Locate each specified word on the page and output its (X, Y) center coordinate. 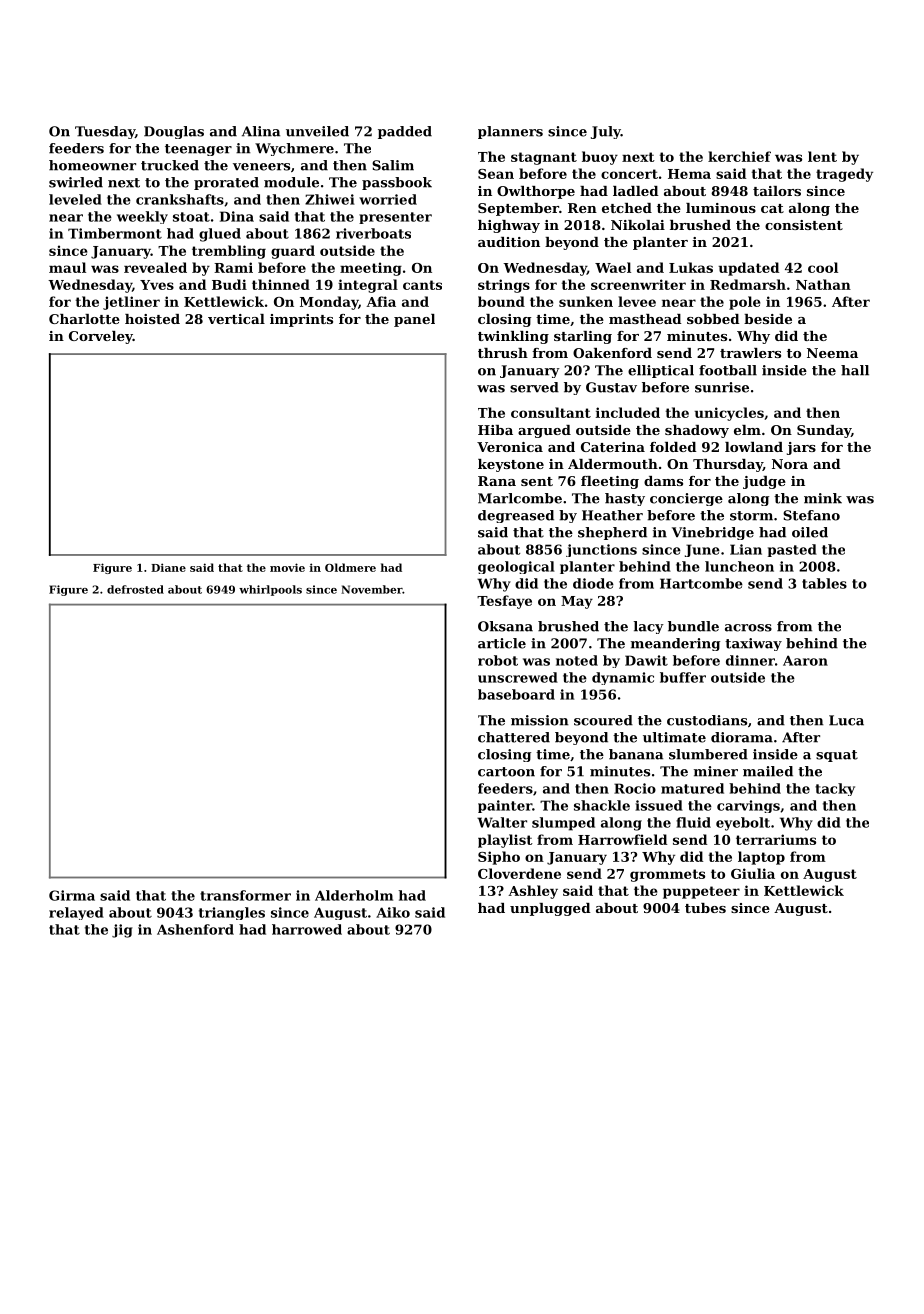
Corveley (101, 337)
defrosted (135, 589)
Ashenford (195, 929)
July (606, 132)
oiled (810, 532)
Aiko (393, 912)
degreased (516, 516)
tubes (705, 908)
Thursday (728, 465)
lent (822, 156)
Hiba (495, 430)
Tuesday (105, 132)
